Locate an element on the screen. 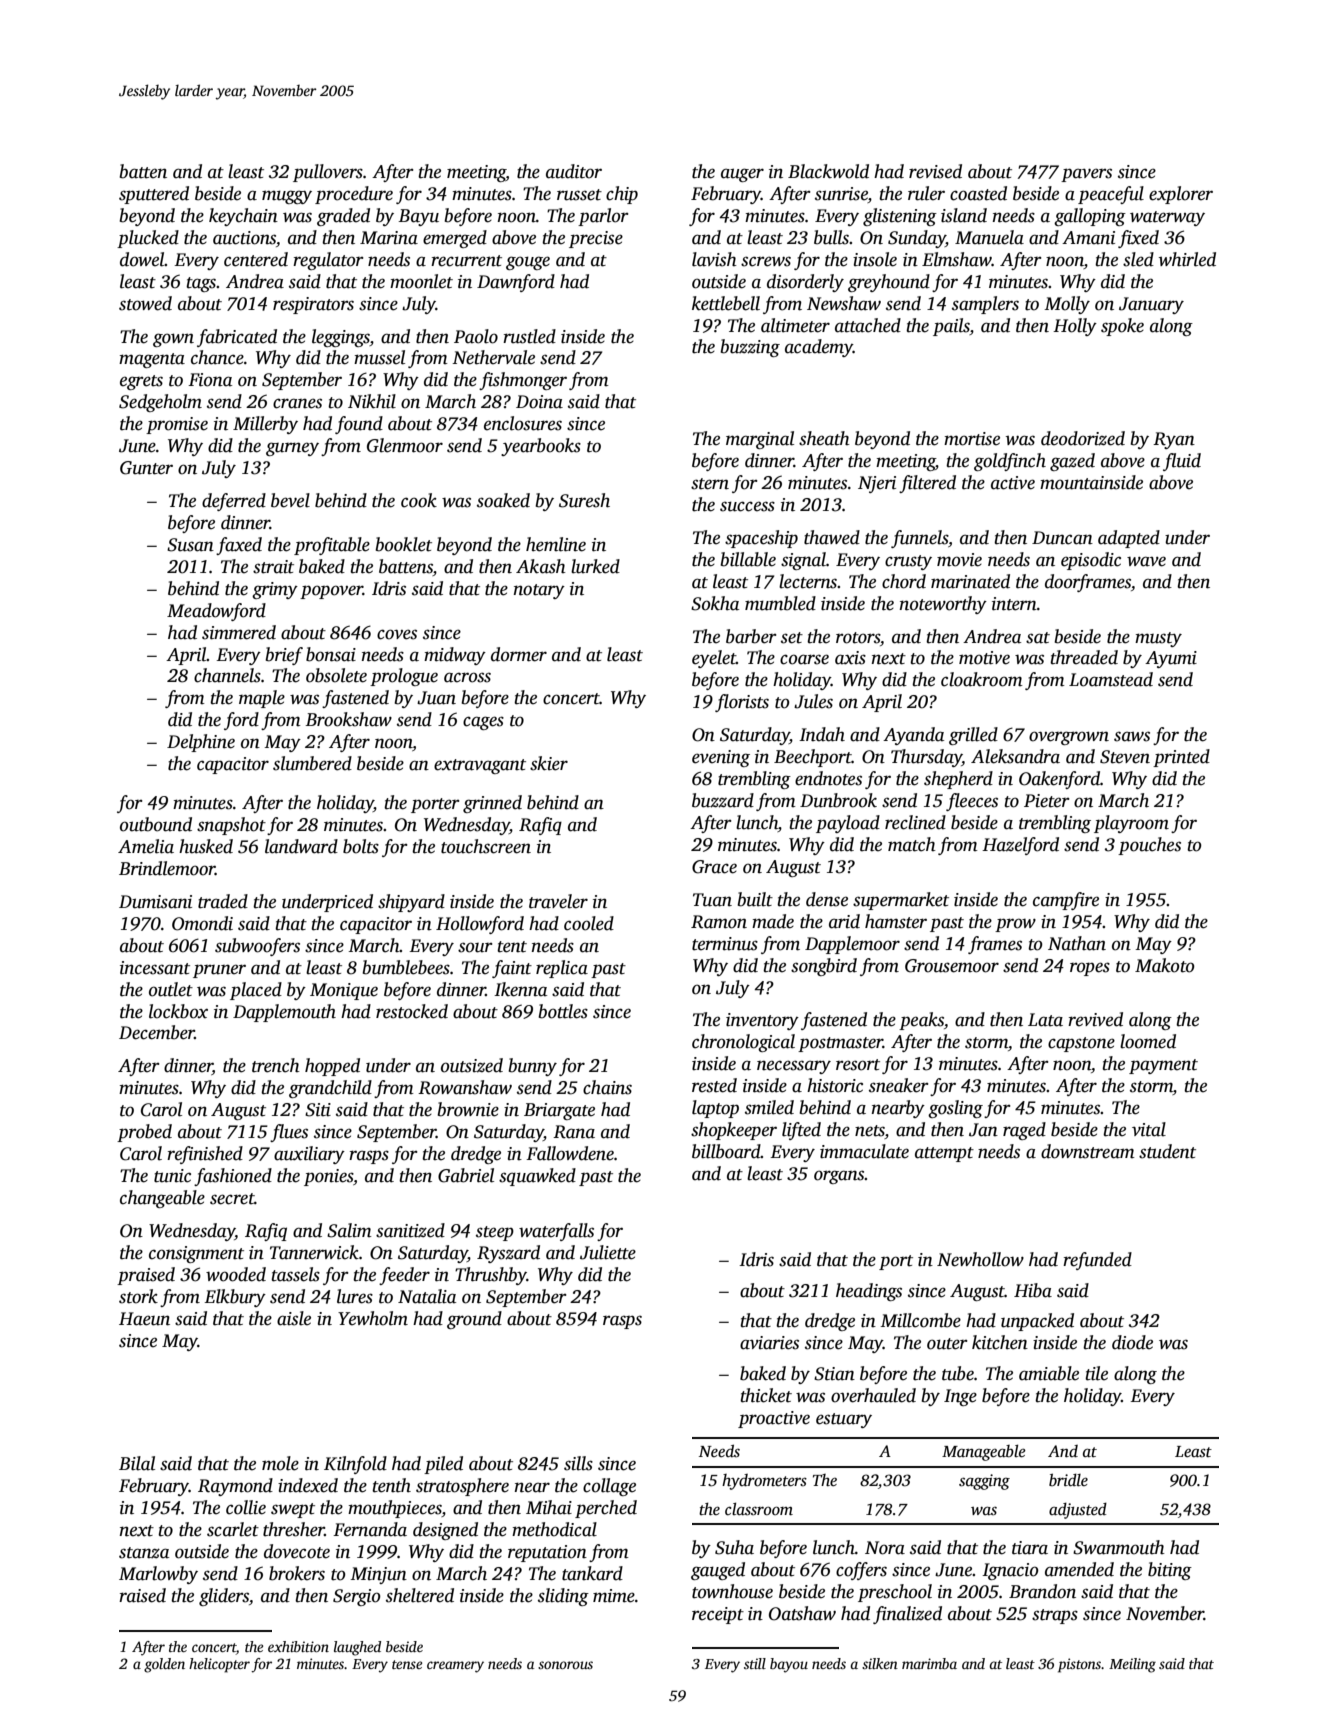  Blackwold is located at coordinates (828, 171).
